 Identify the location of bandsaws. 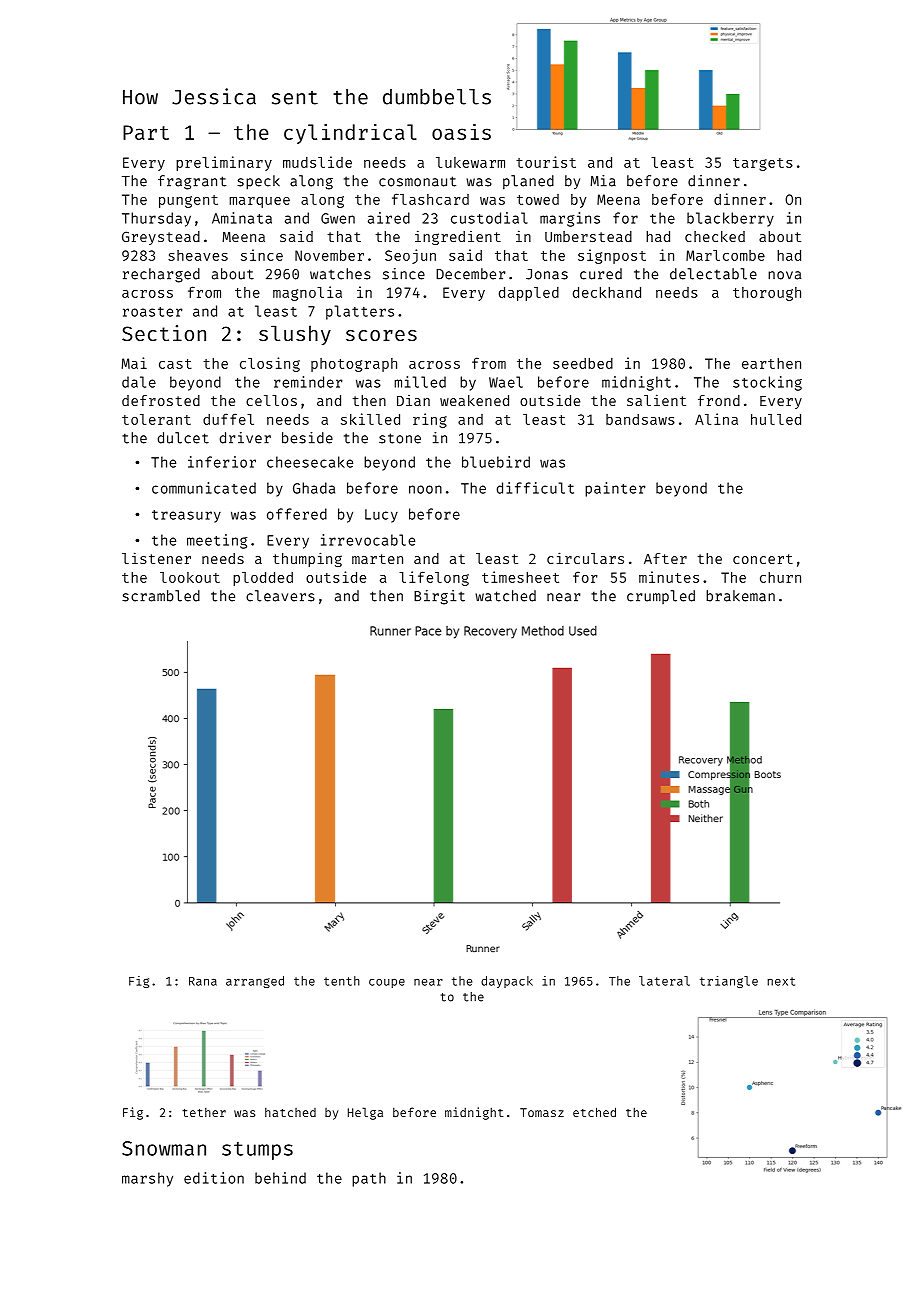
(640, 419).
